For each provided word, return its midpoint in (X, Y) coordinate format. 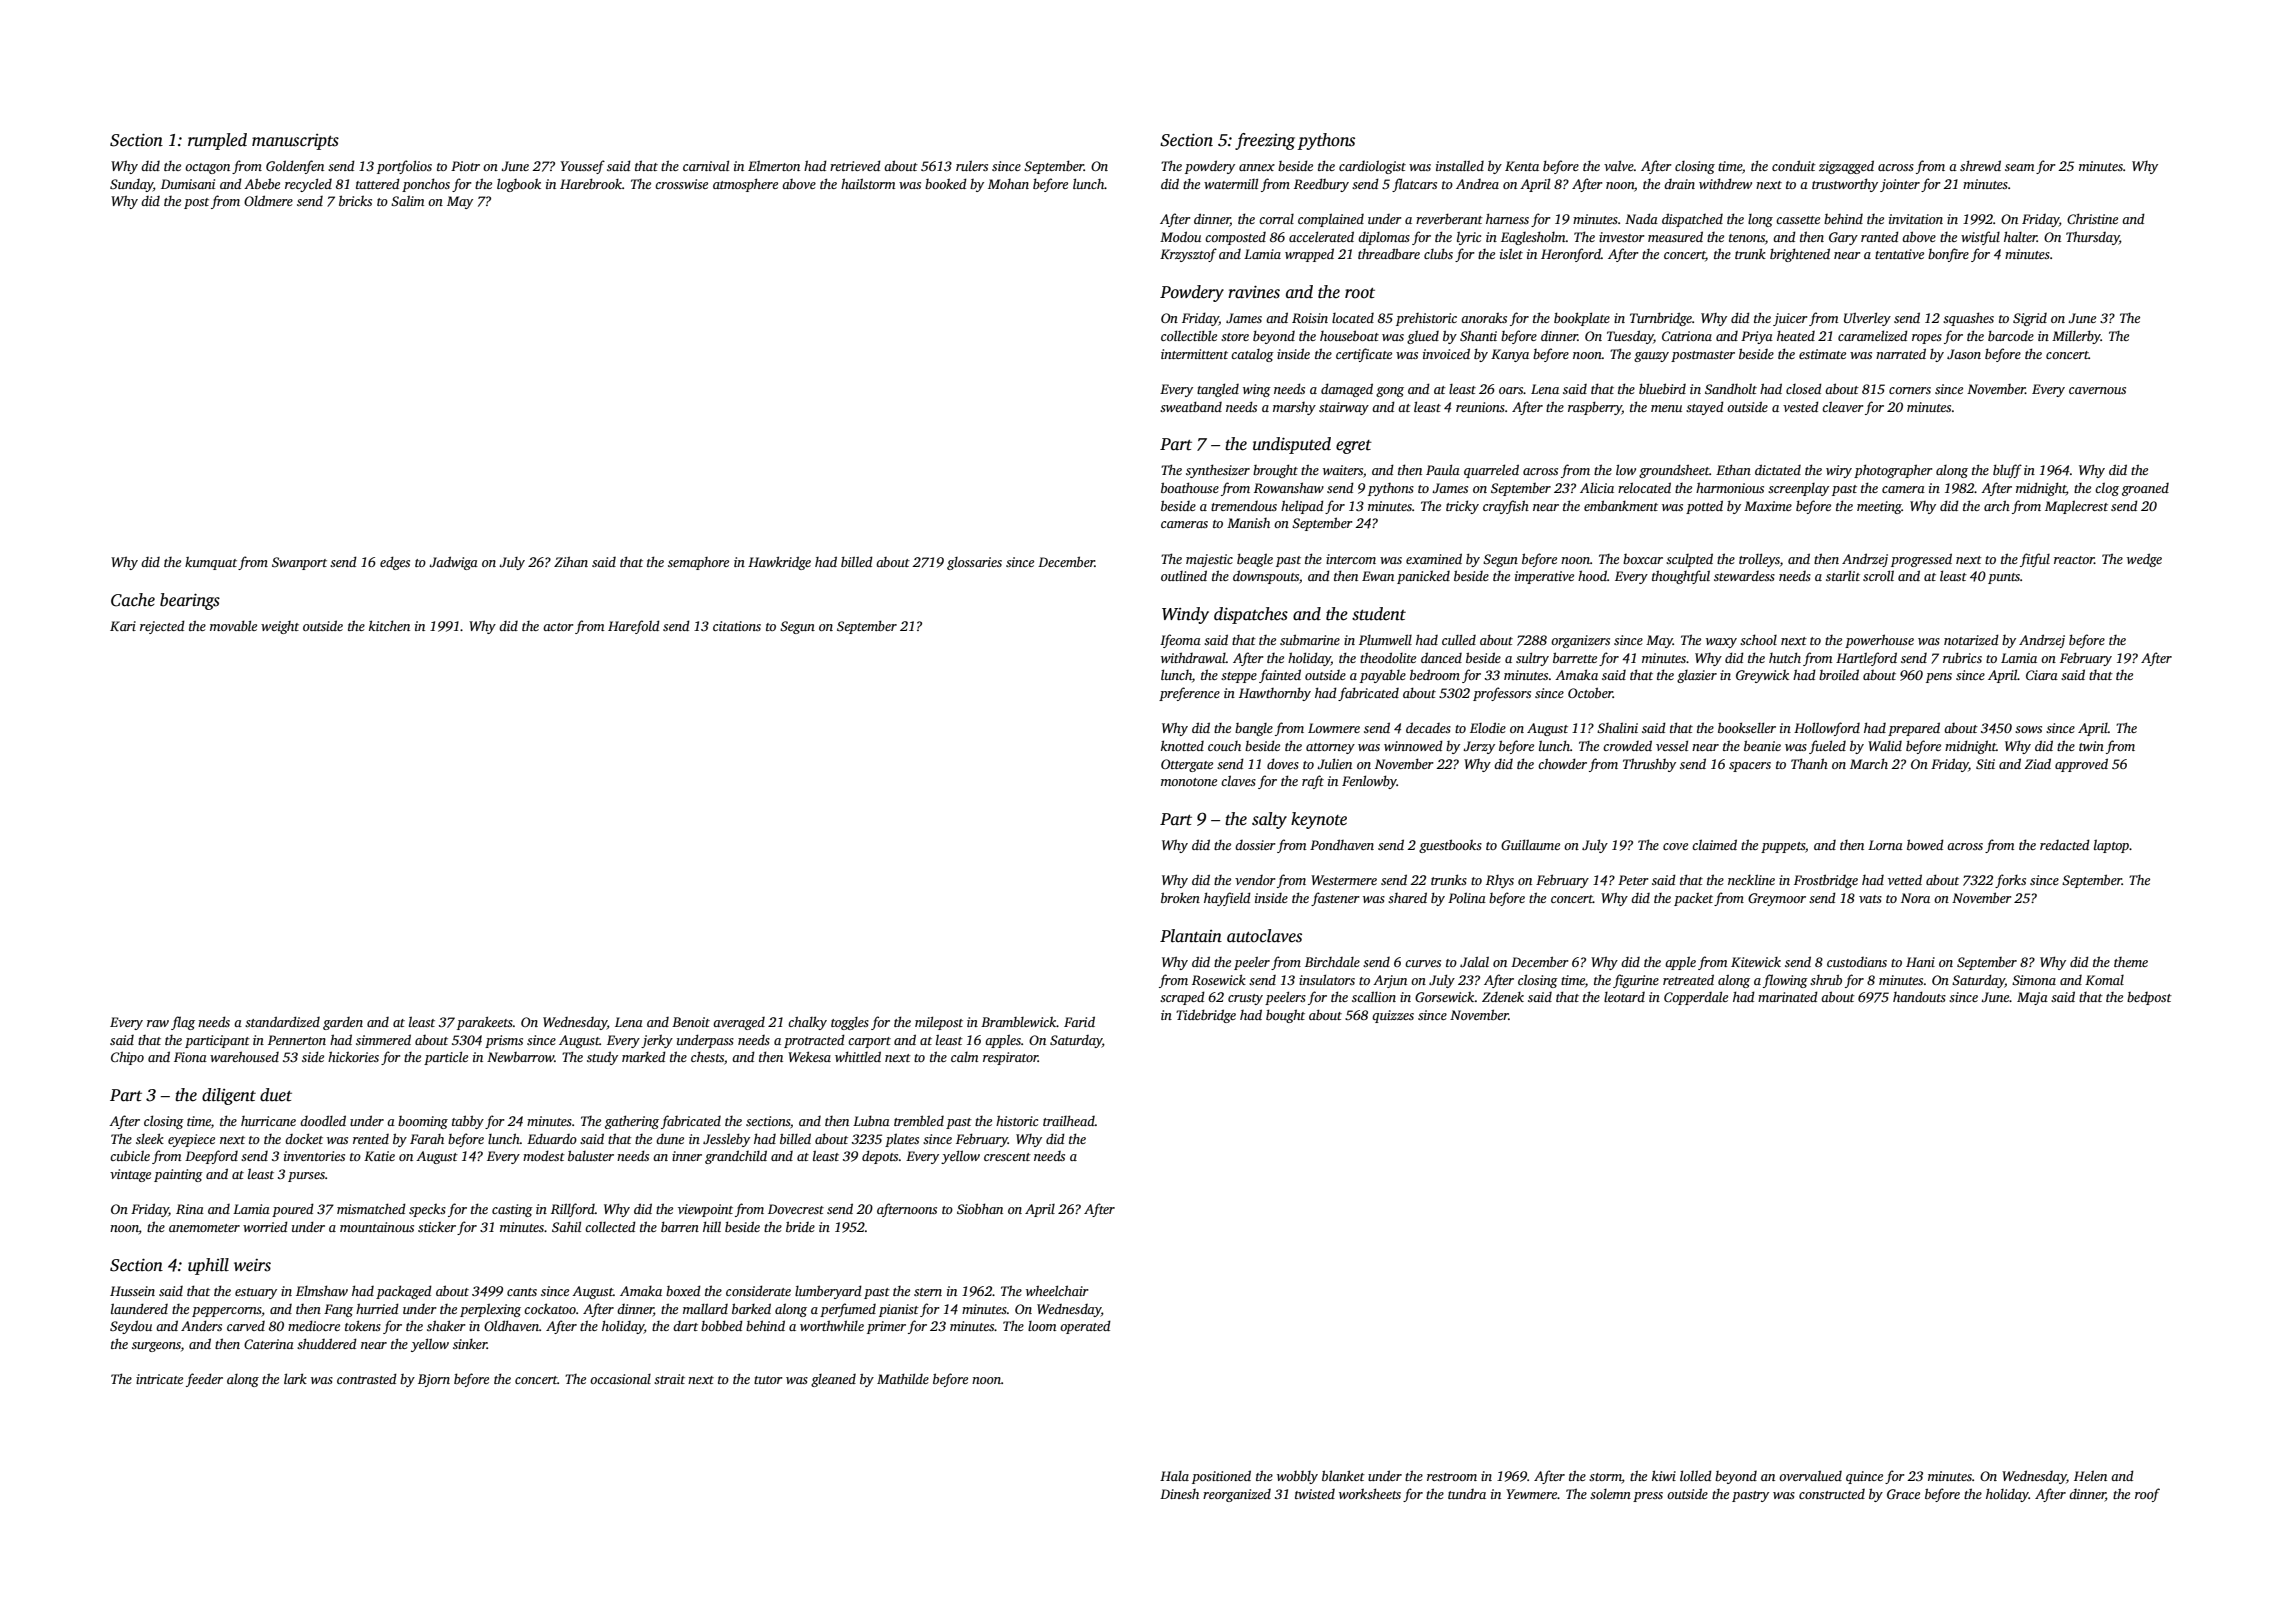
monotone (1189, 782)
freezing (1265, 141)
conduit (1794, 165)
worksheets (1370, 1493)
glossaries (974, 563)
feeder (204, 1380)
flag (183, 1023)
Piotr (465, 166)
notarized (1971, 639)
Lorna (1885, 845)
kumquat (211, 563)
